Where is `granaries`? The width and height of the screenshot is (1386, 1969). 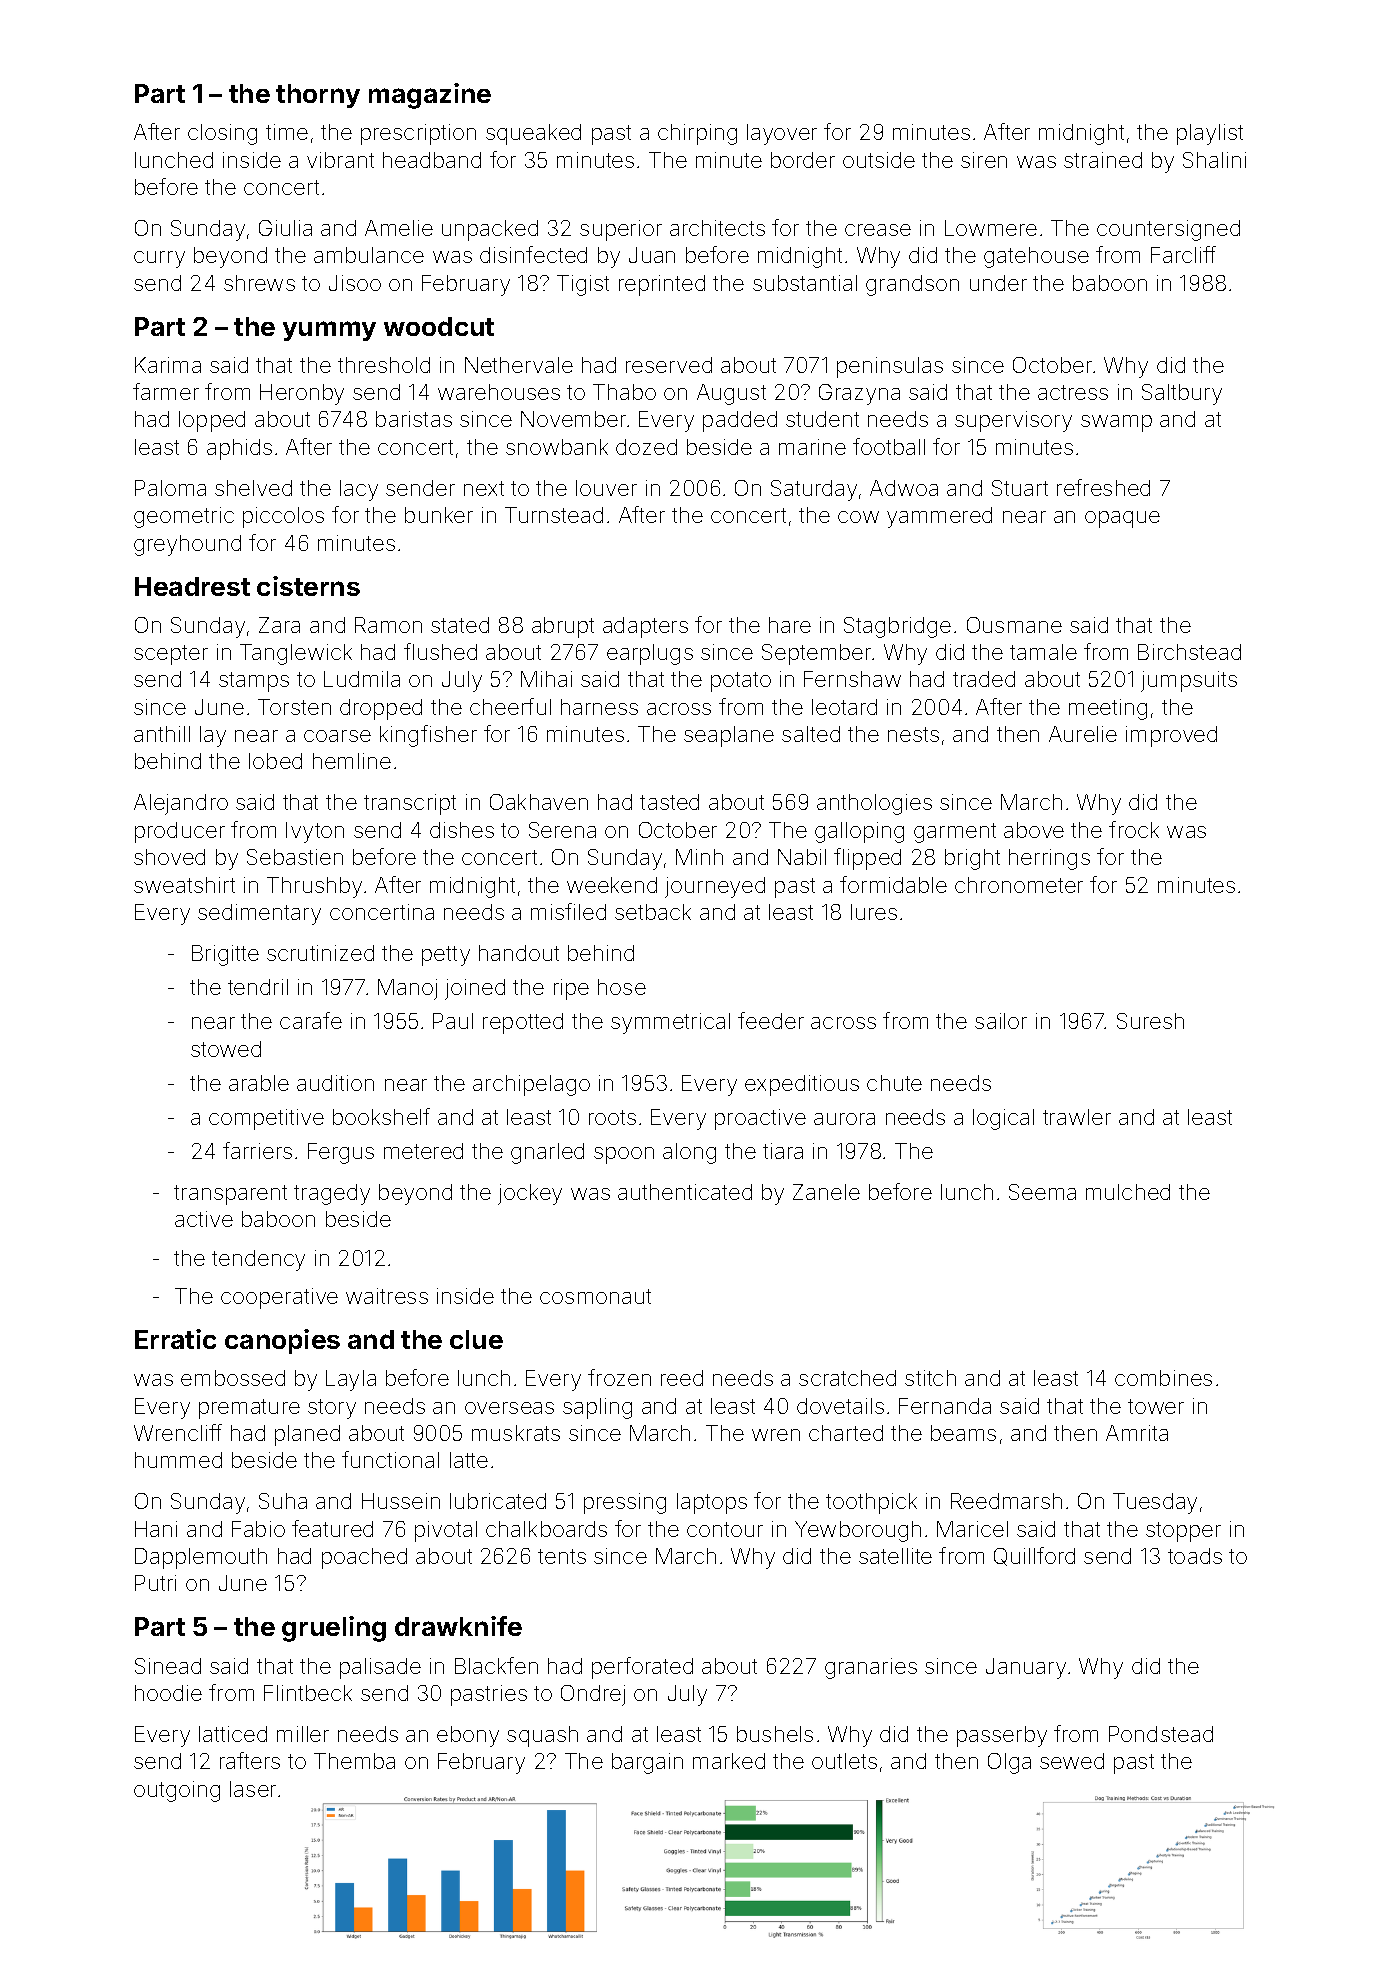 granaries is located at coordinates (871, 1668).
